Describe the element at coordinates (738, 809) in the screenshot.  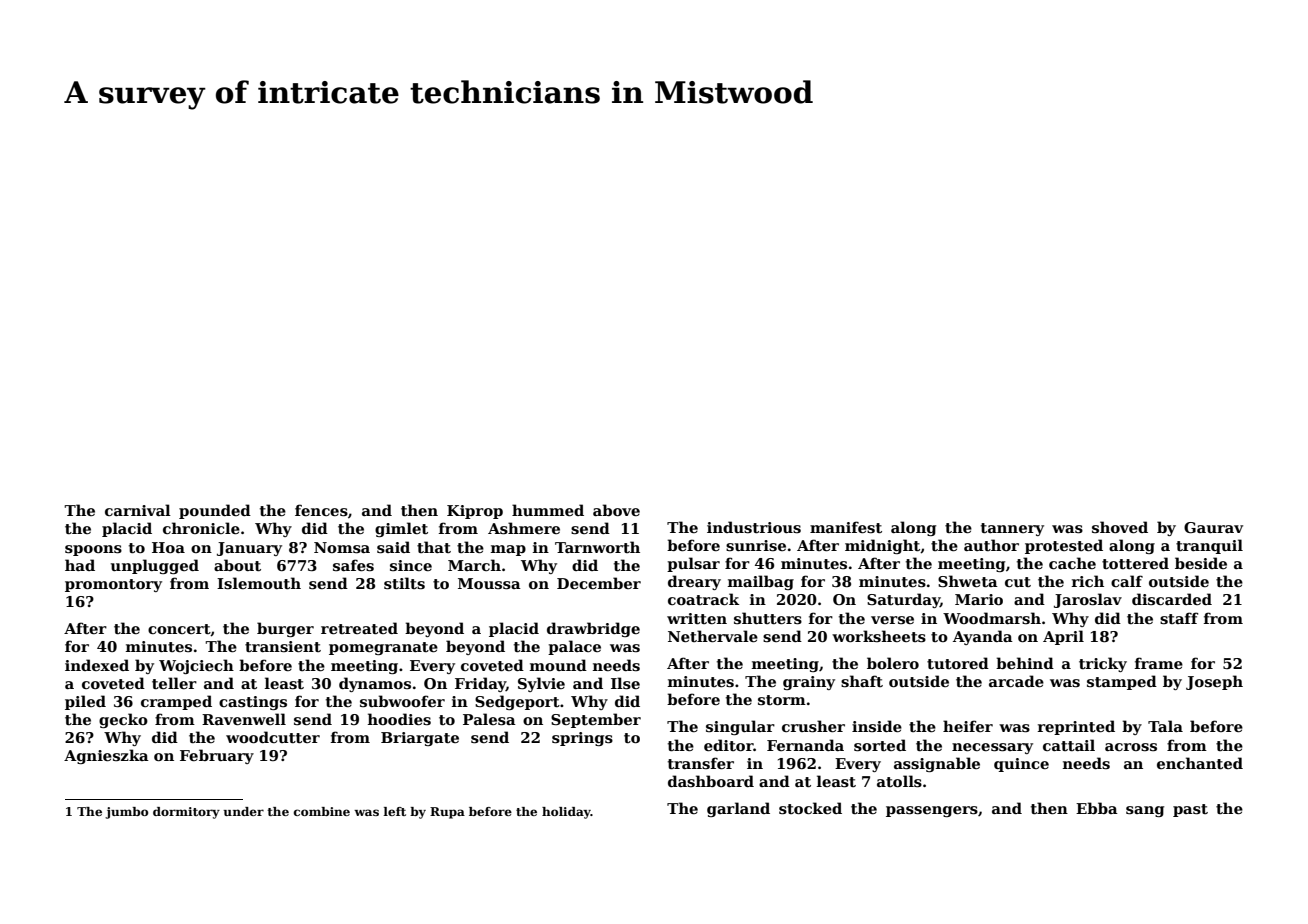
I see `garland` at that location.
